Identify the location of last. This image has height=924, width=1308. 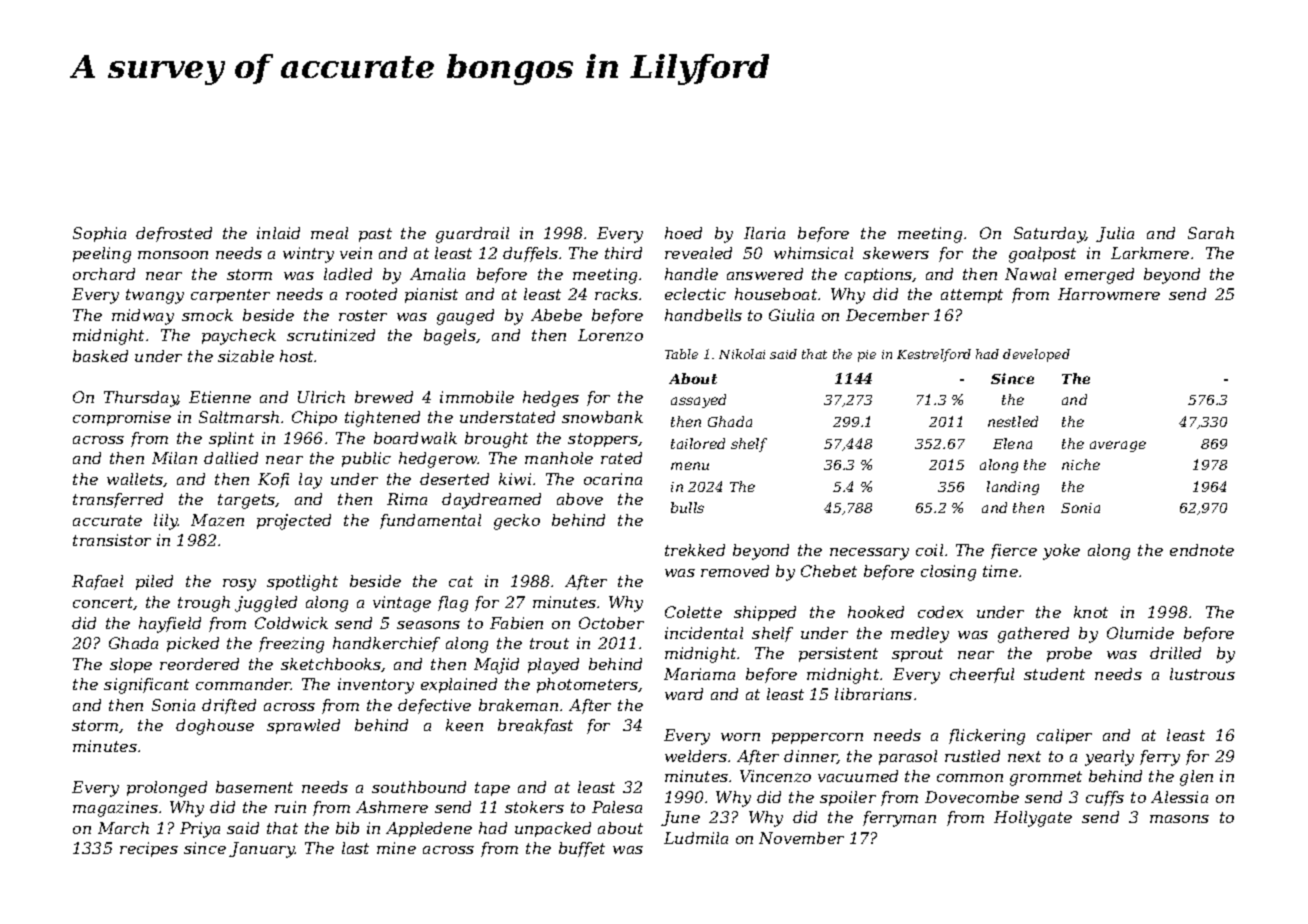
(355, 848).
